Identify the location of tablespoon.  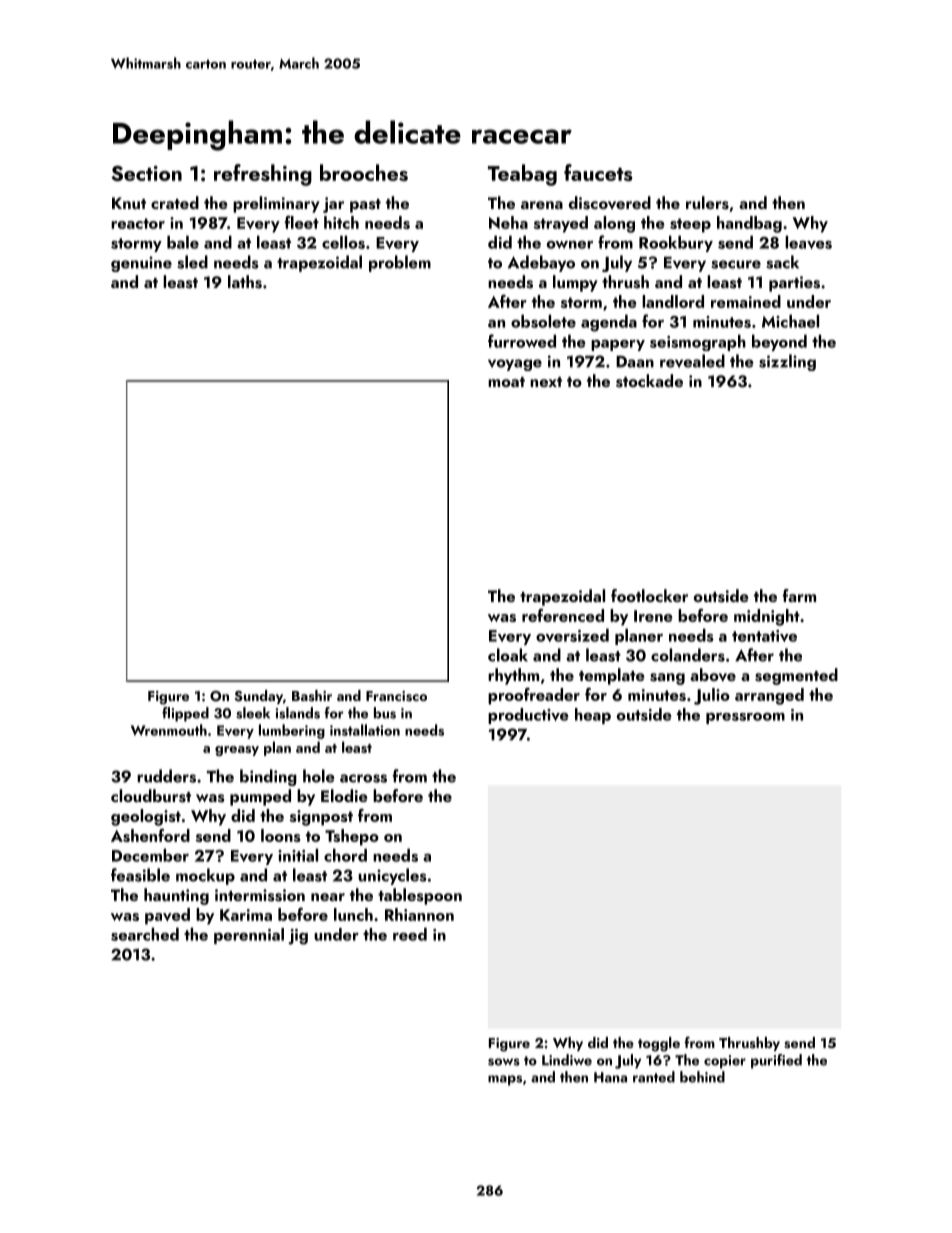
(420, 896).
